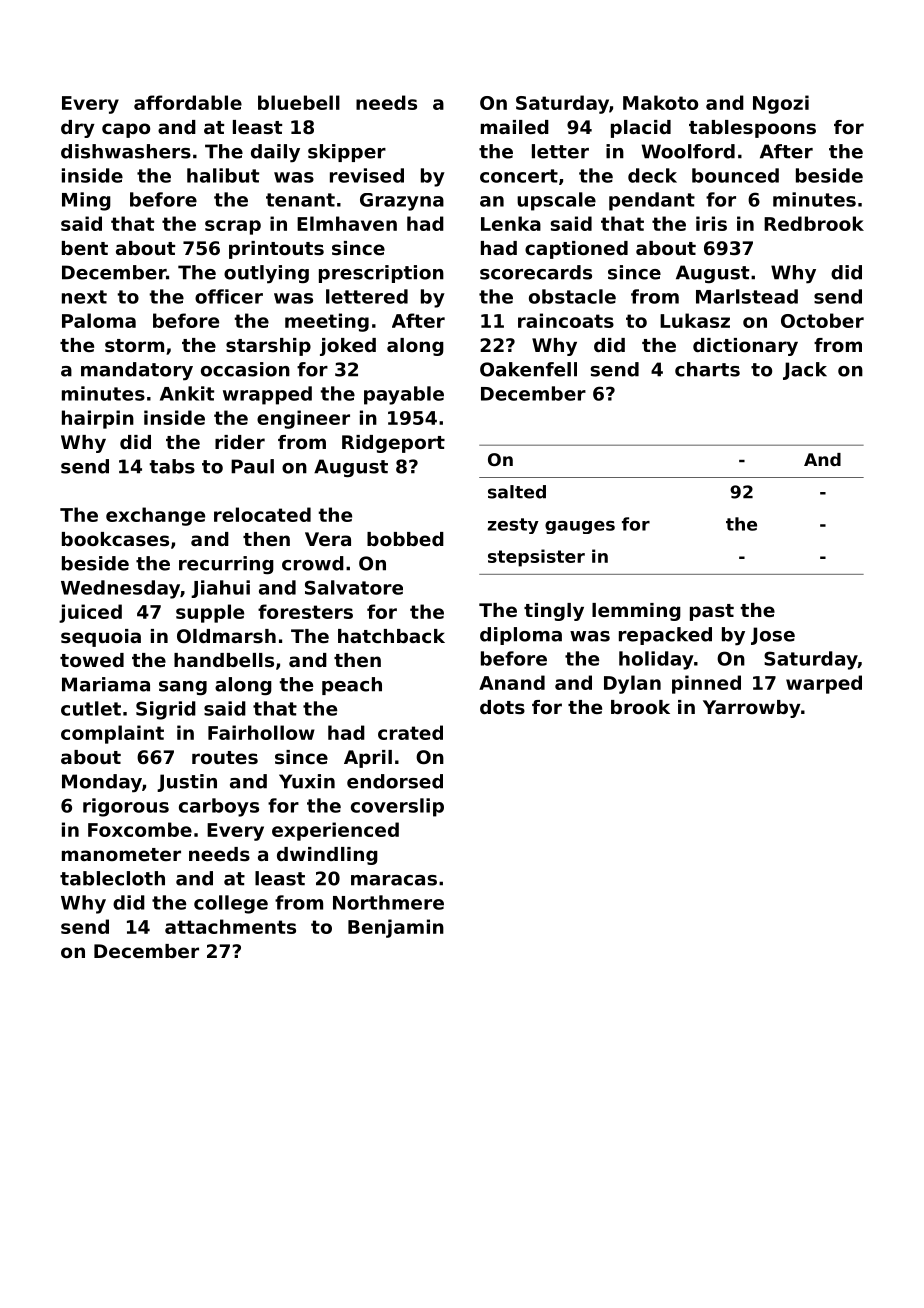 This screenshot has height=1308, width=924. Describe the element at coordinates (735, 175) in the screenshot. I see `bounced` at that location.
